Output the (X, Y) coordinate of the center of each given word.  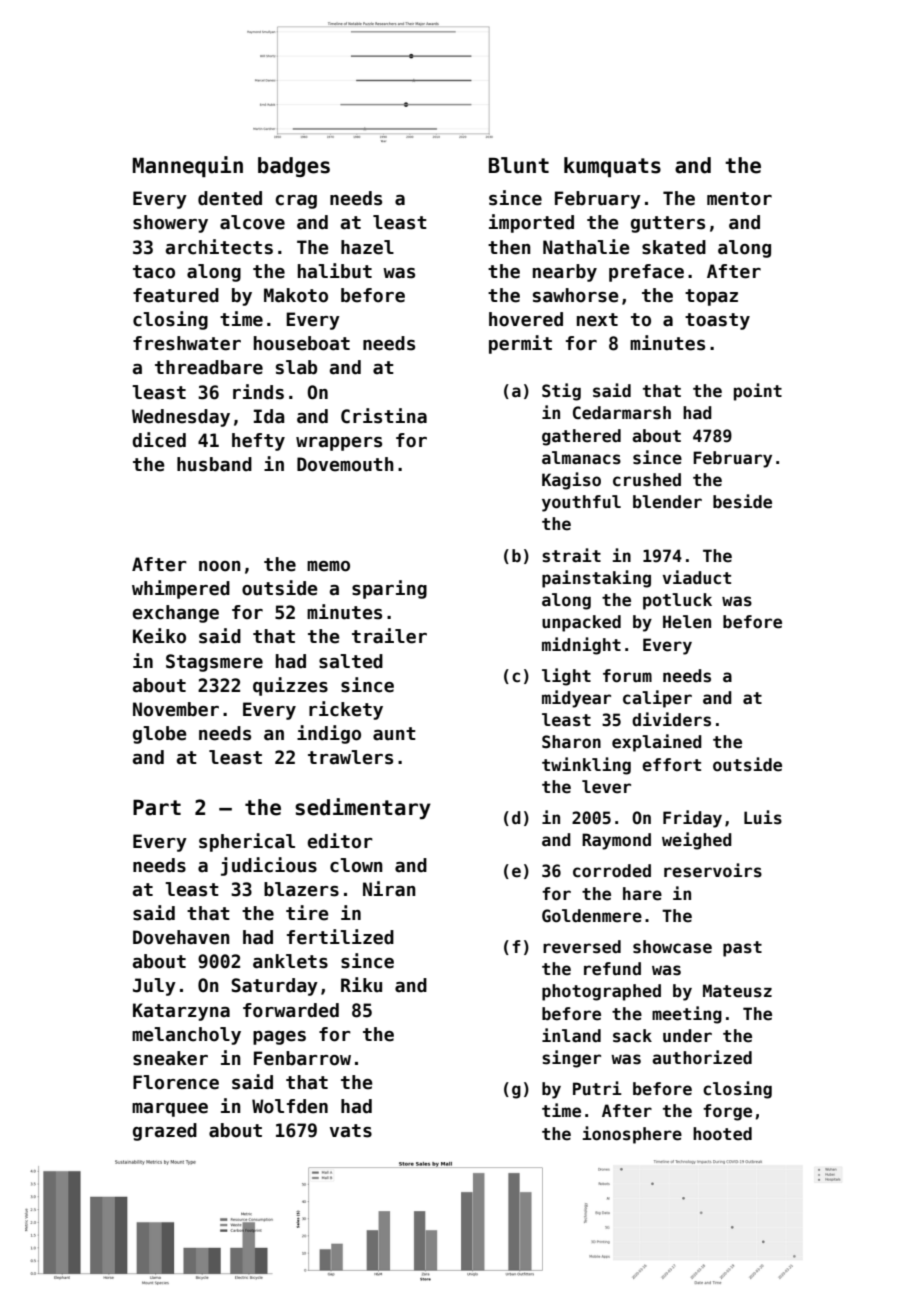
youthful (581, 503)
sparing (389, 589)
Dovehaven (181, 937)
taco (154, 272)
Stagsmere (214, 663)
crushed (647, 480)
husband (214, 464)
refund (612, 969)
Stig (561, 392)
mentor (739, 199)
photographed (601, 992)
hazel (367, 247)
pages (279, 1038)
